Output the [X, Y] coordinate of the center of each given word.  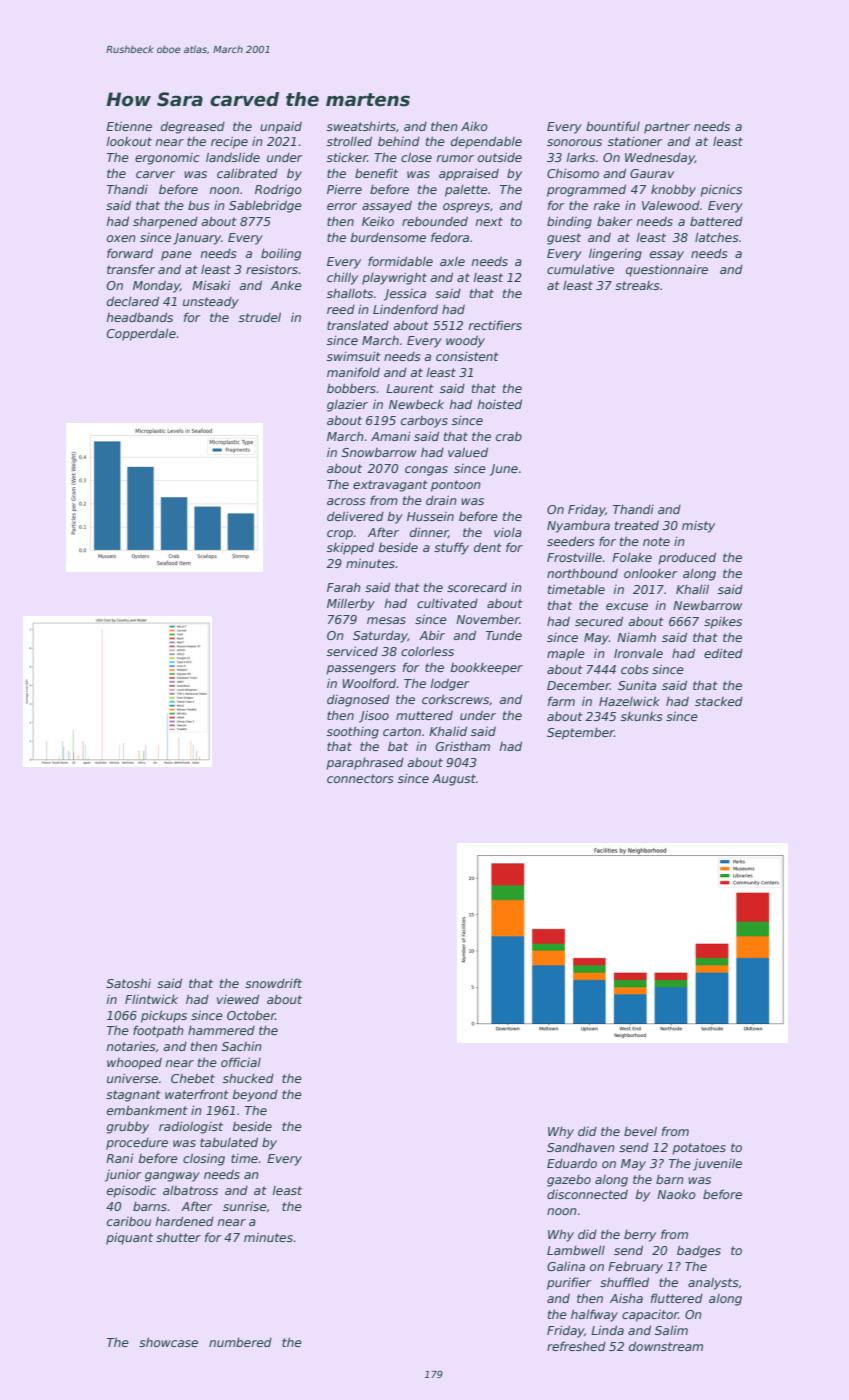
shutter [178, 1237]
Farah [344, 587]
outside [500, 157]
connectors [360, 778]
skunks [641, 716]
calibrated [247, 173]
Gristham [463, 746]
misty [698, 526]
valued [468, 452]
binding [569, 222]
